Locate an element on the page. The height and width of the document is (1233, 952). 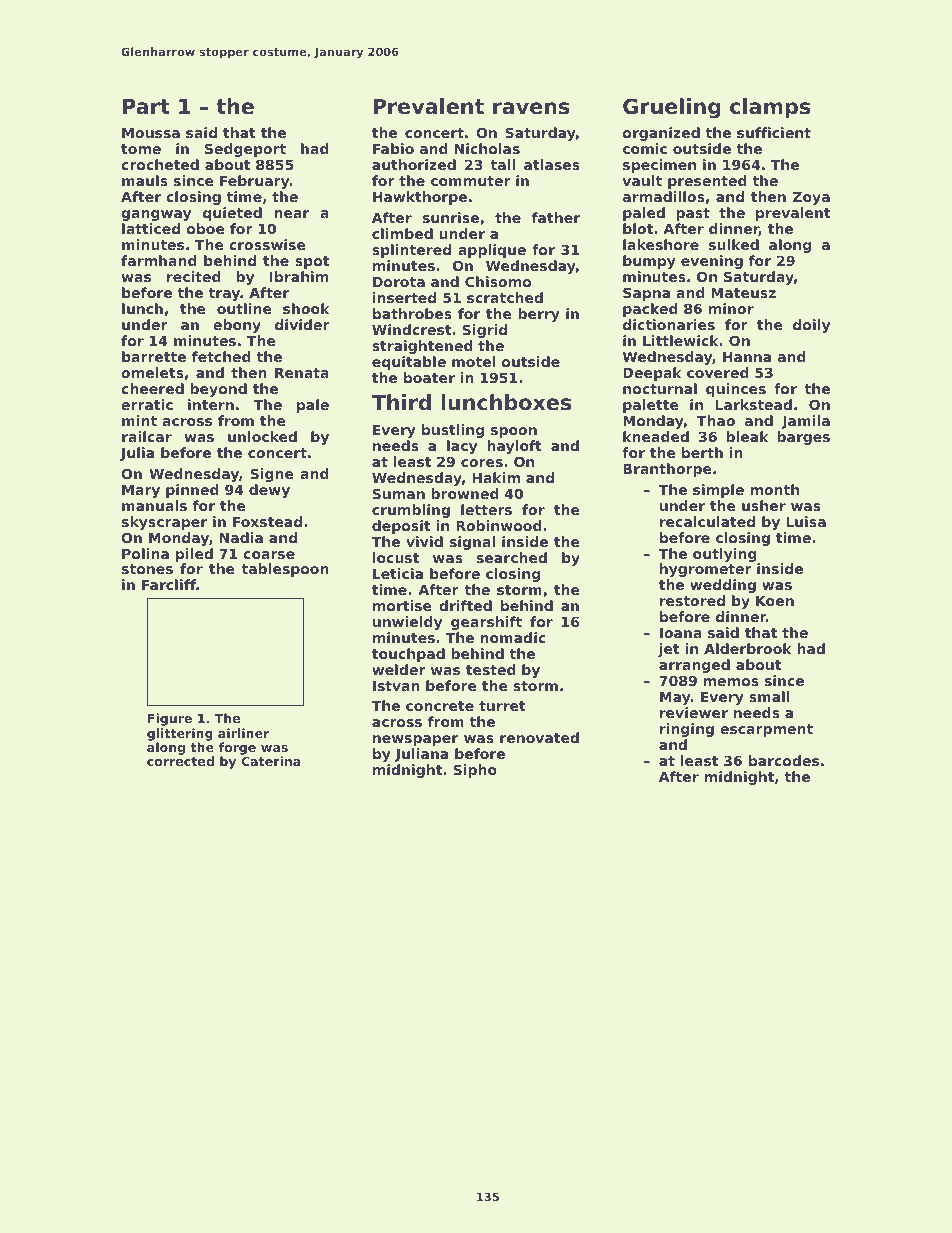
usher is located at coordinates (764, 505).
